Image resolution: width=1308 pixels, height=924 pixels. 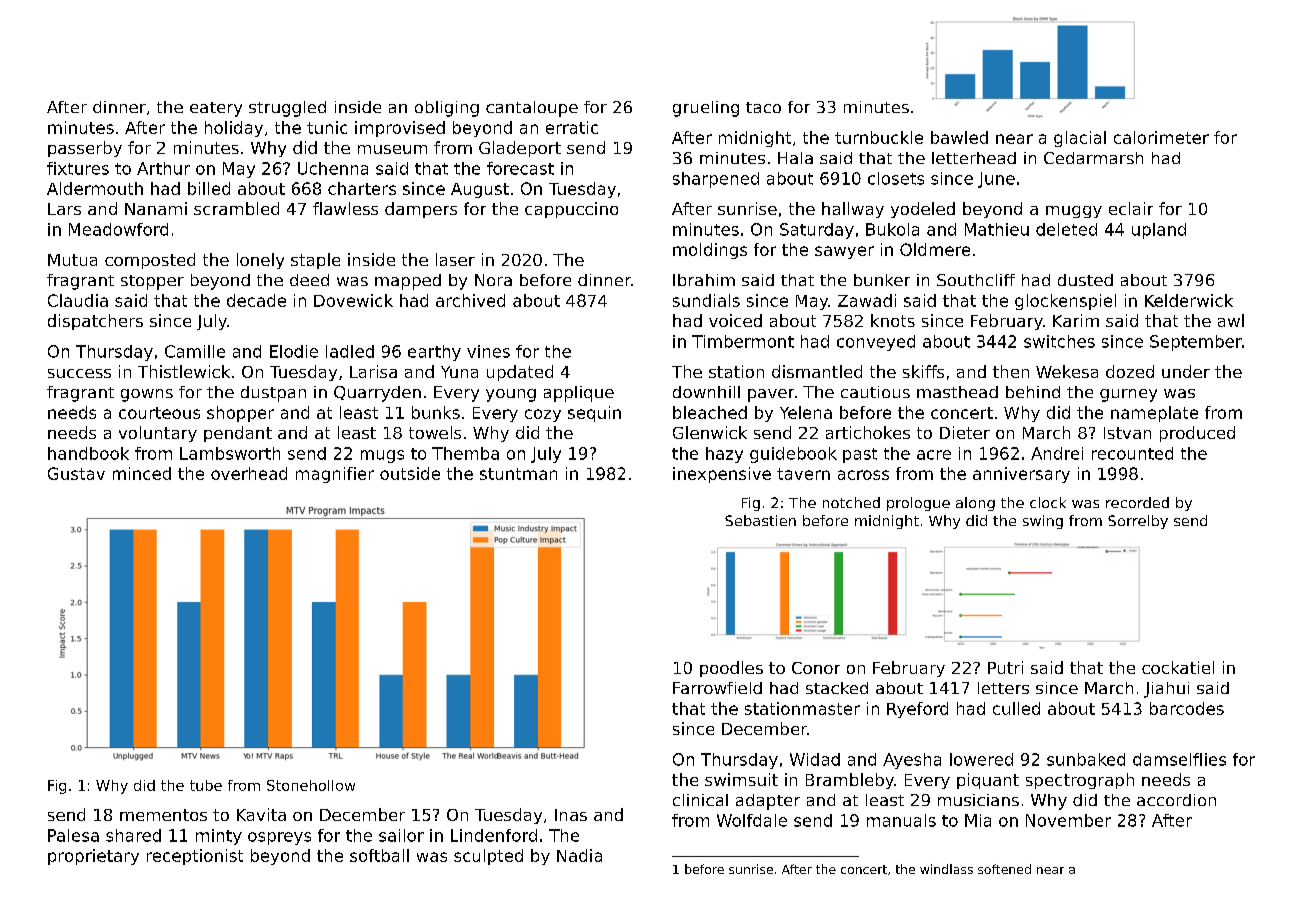 I want to click on Kavita, so click(x=261, y=814).
